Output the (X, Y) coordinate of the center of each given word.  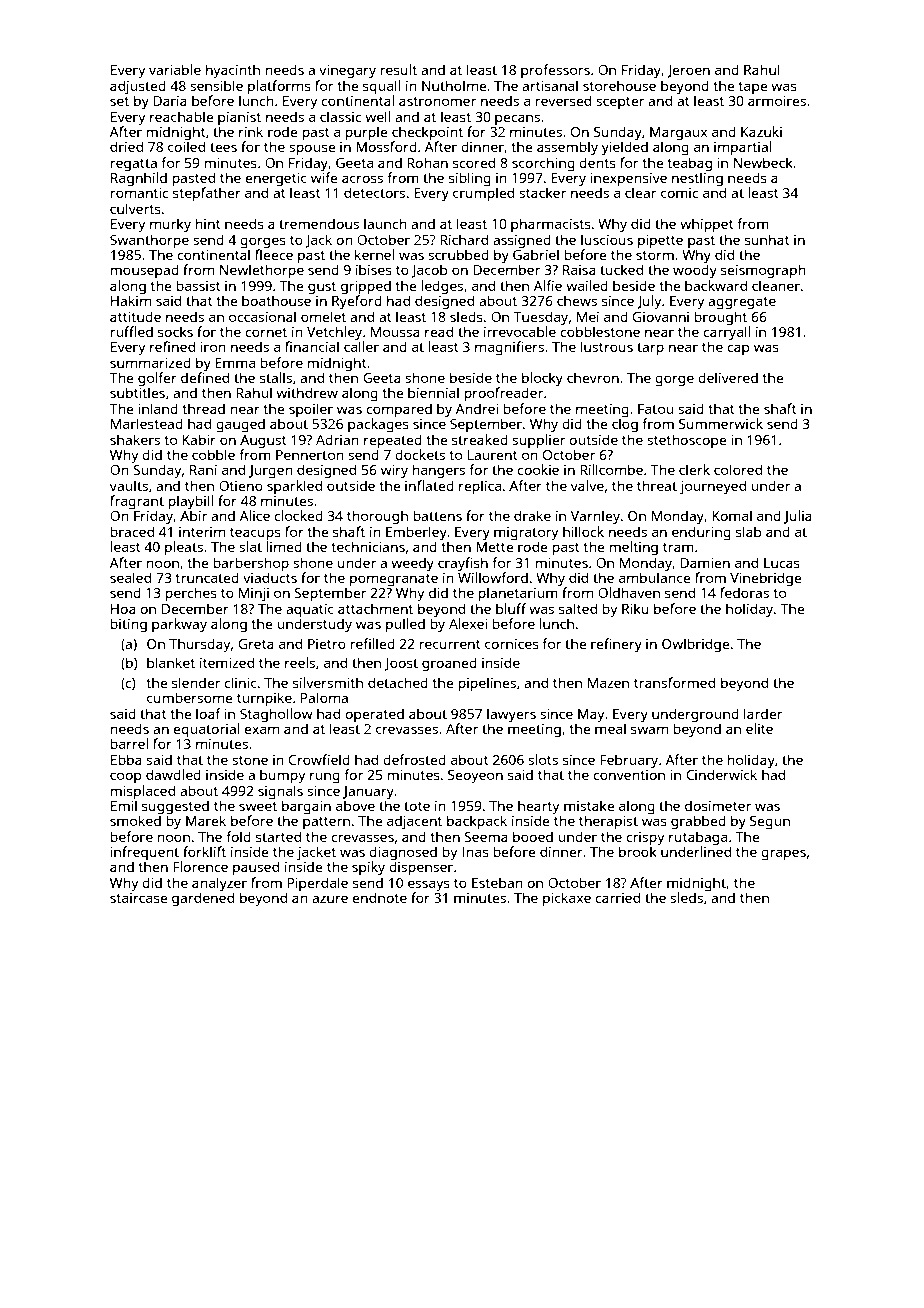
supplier (538, 441)
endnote (379, 897)
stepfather (207, 194)
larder (763, 713)
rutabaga (698, 838)
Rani (203, 470)
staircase (139, 898)
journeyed (713, 487)
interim (202, 532)
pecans (517, 119)
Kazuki (761, 131)
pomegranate (394, 580)
